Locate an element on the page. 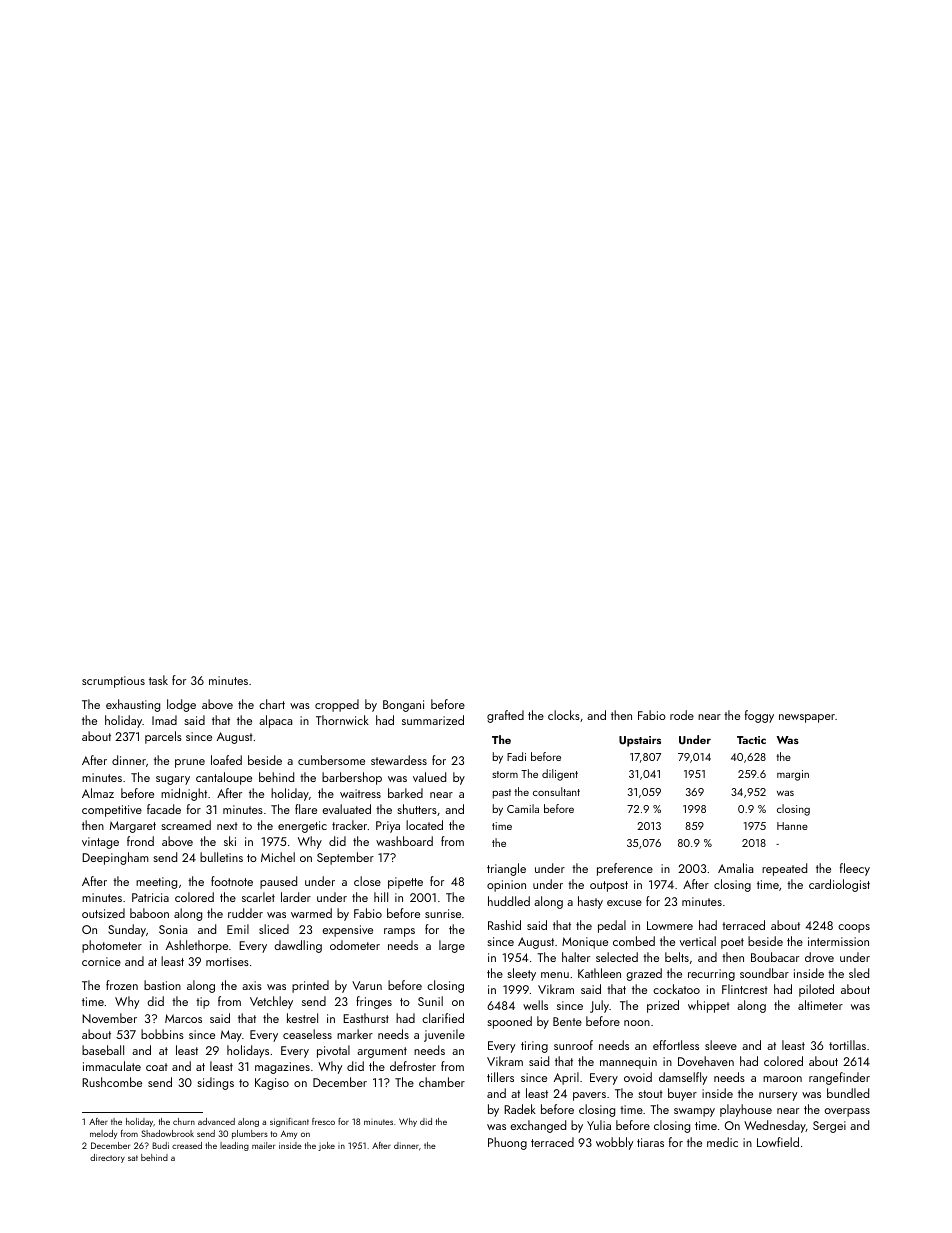 Image resolution: width=952 pixels, height=1233 pixels. located is located at coordinates (424, 825).
